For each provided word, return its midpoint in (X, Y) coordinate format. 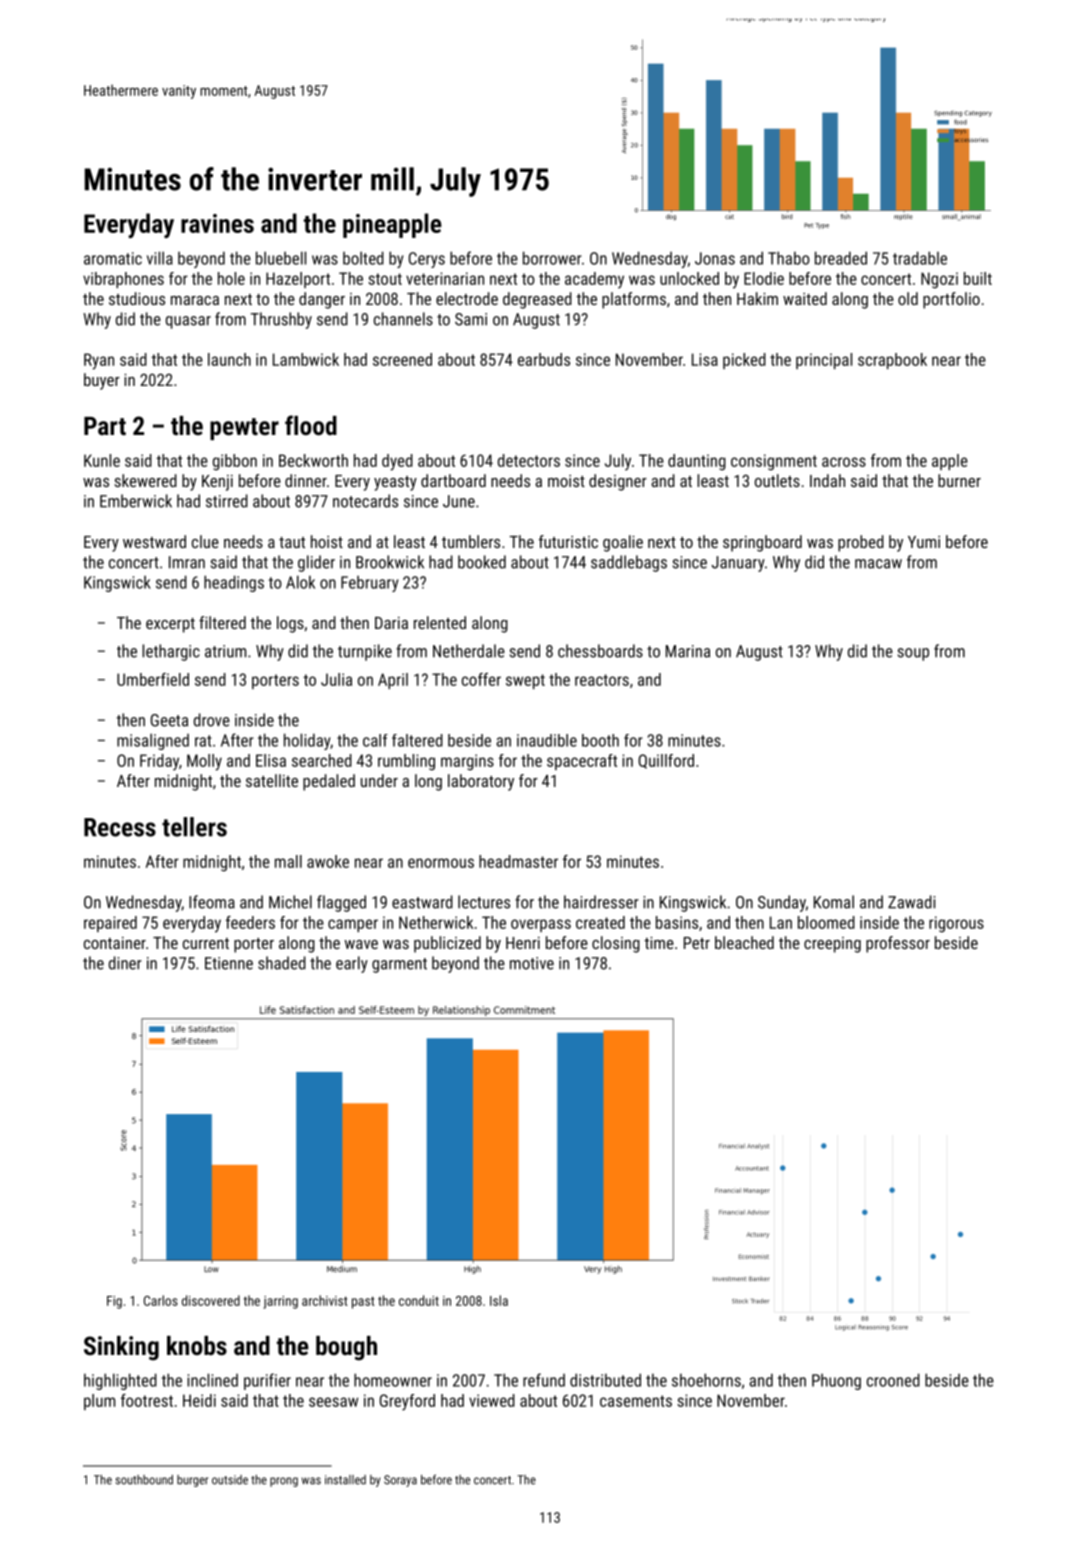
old (908, 298)
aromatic (113, 258)
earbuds (544, 359)
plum (99, 1402)
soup (913, 654)
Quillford (666, 761)
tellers (194, 827)
